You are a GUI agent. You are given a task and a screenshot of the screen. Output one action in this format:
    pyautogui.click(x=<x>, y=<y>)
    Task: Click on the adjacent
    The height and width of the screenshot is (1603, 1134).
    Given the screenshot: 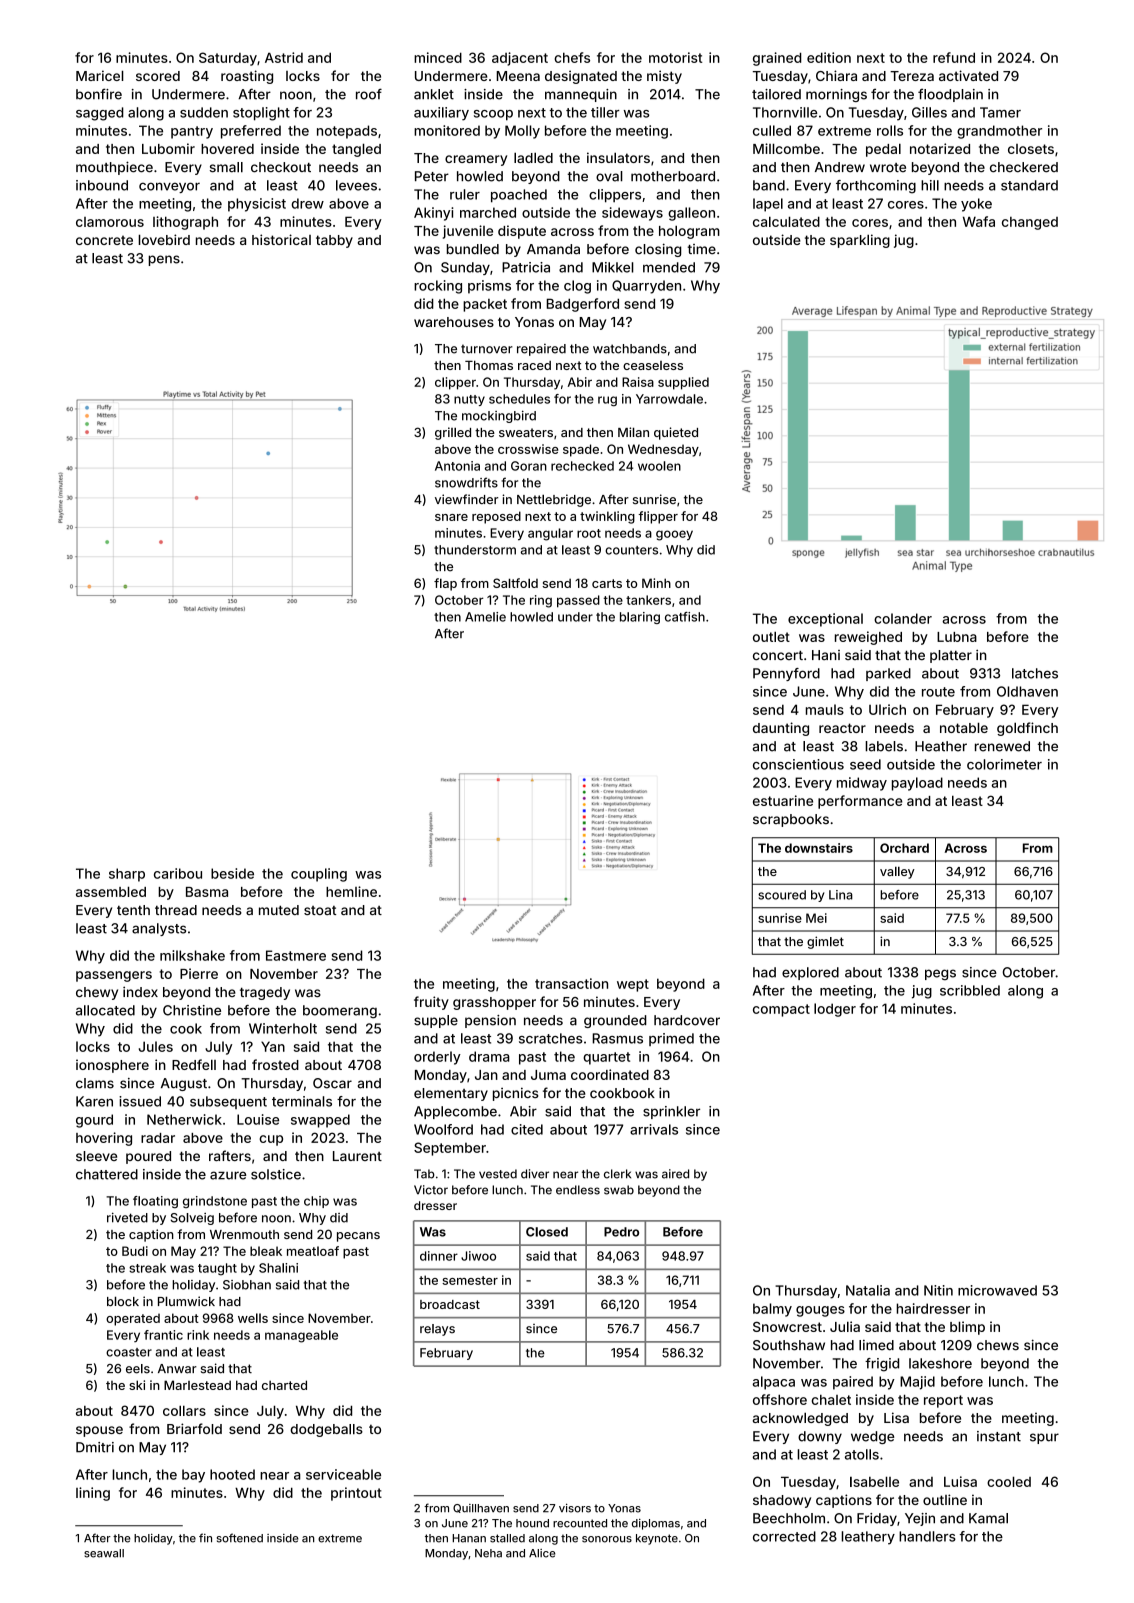 What is the action you would take?
    pyautogui.click(x=520, y=59)
